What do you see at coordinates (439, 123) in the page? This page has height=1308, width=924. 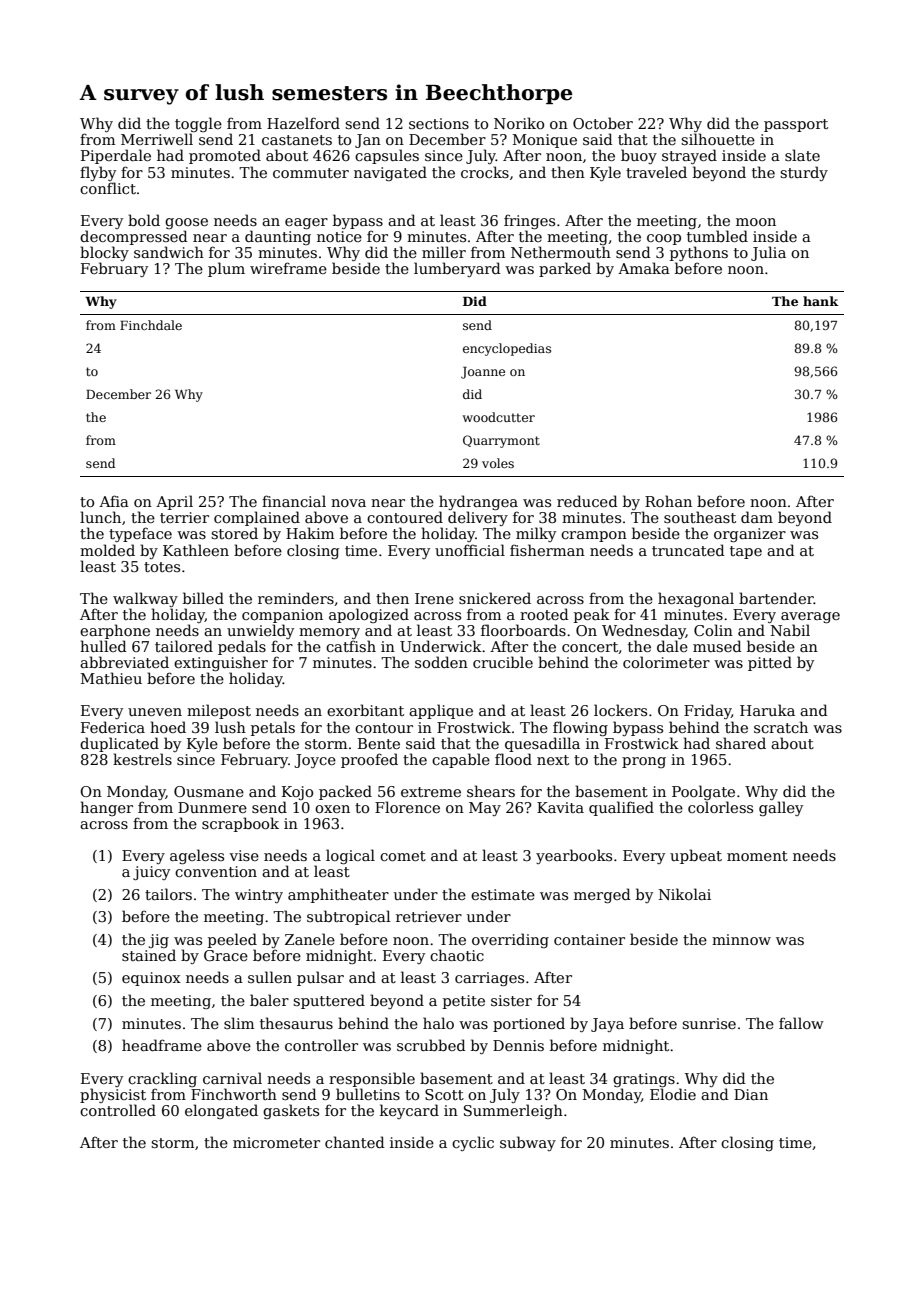 I see `sections` at bounding box center [439, 123].
